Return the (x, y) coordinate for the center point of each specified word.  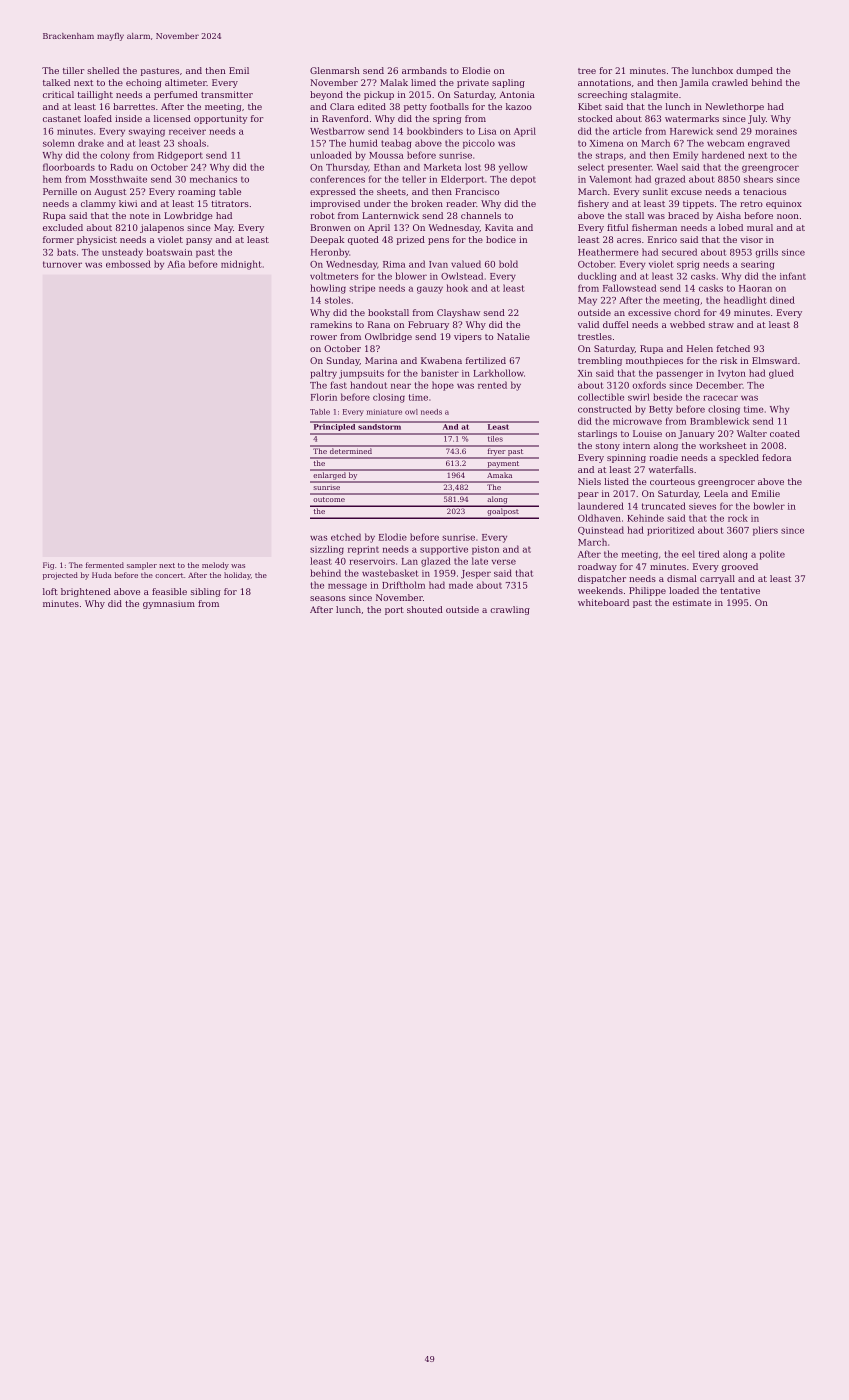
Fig (48, 566)
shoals (192, 143)
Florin (324, 397)
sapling (508, 83)
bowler (769, 506)
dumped (754, 71)
